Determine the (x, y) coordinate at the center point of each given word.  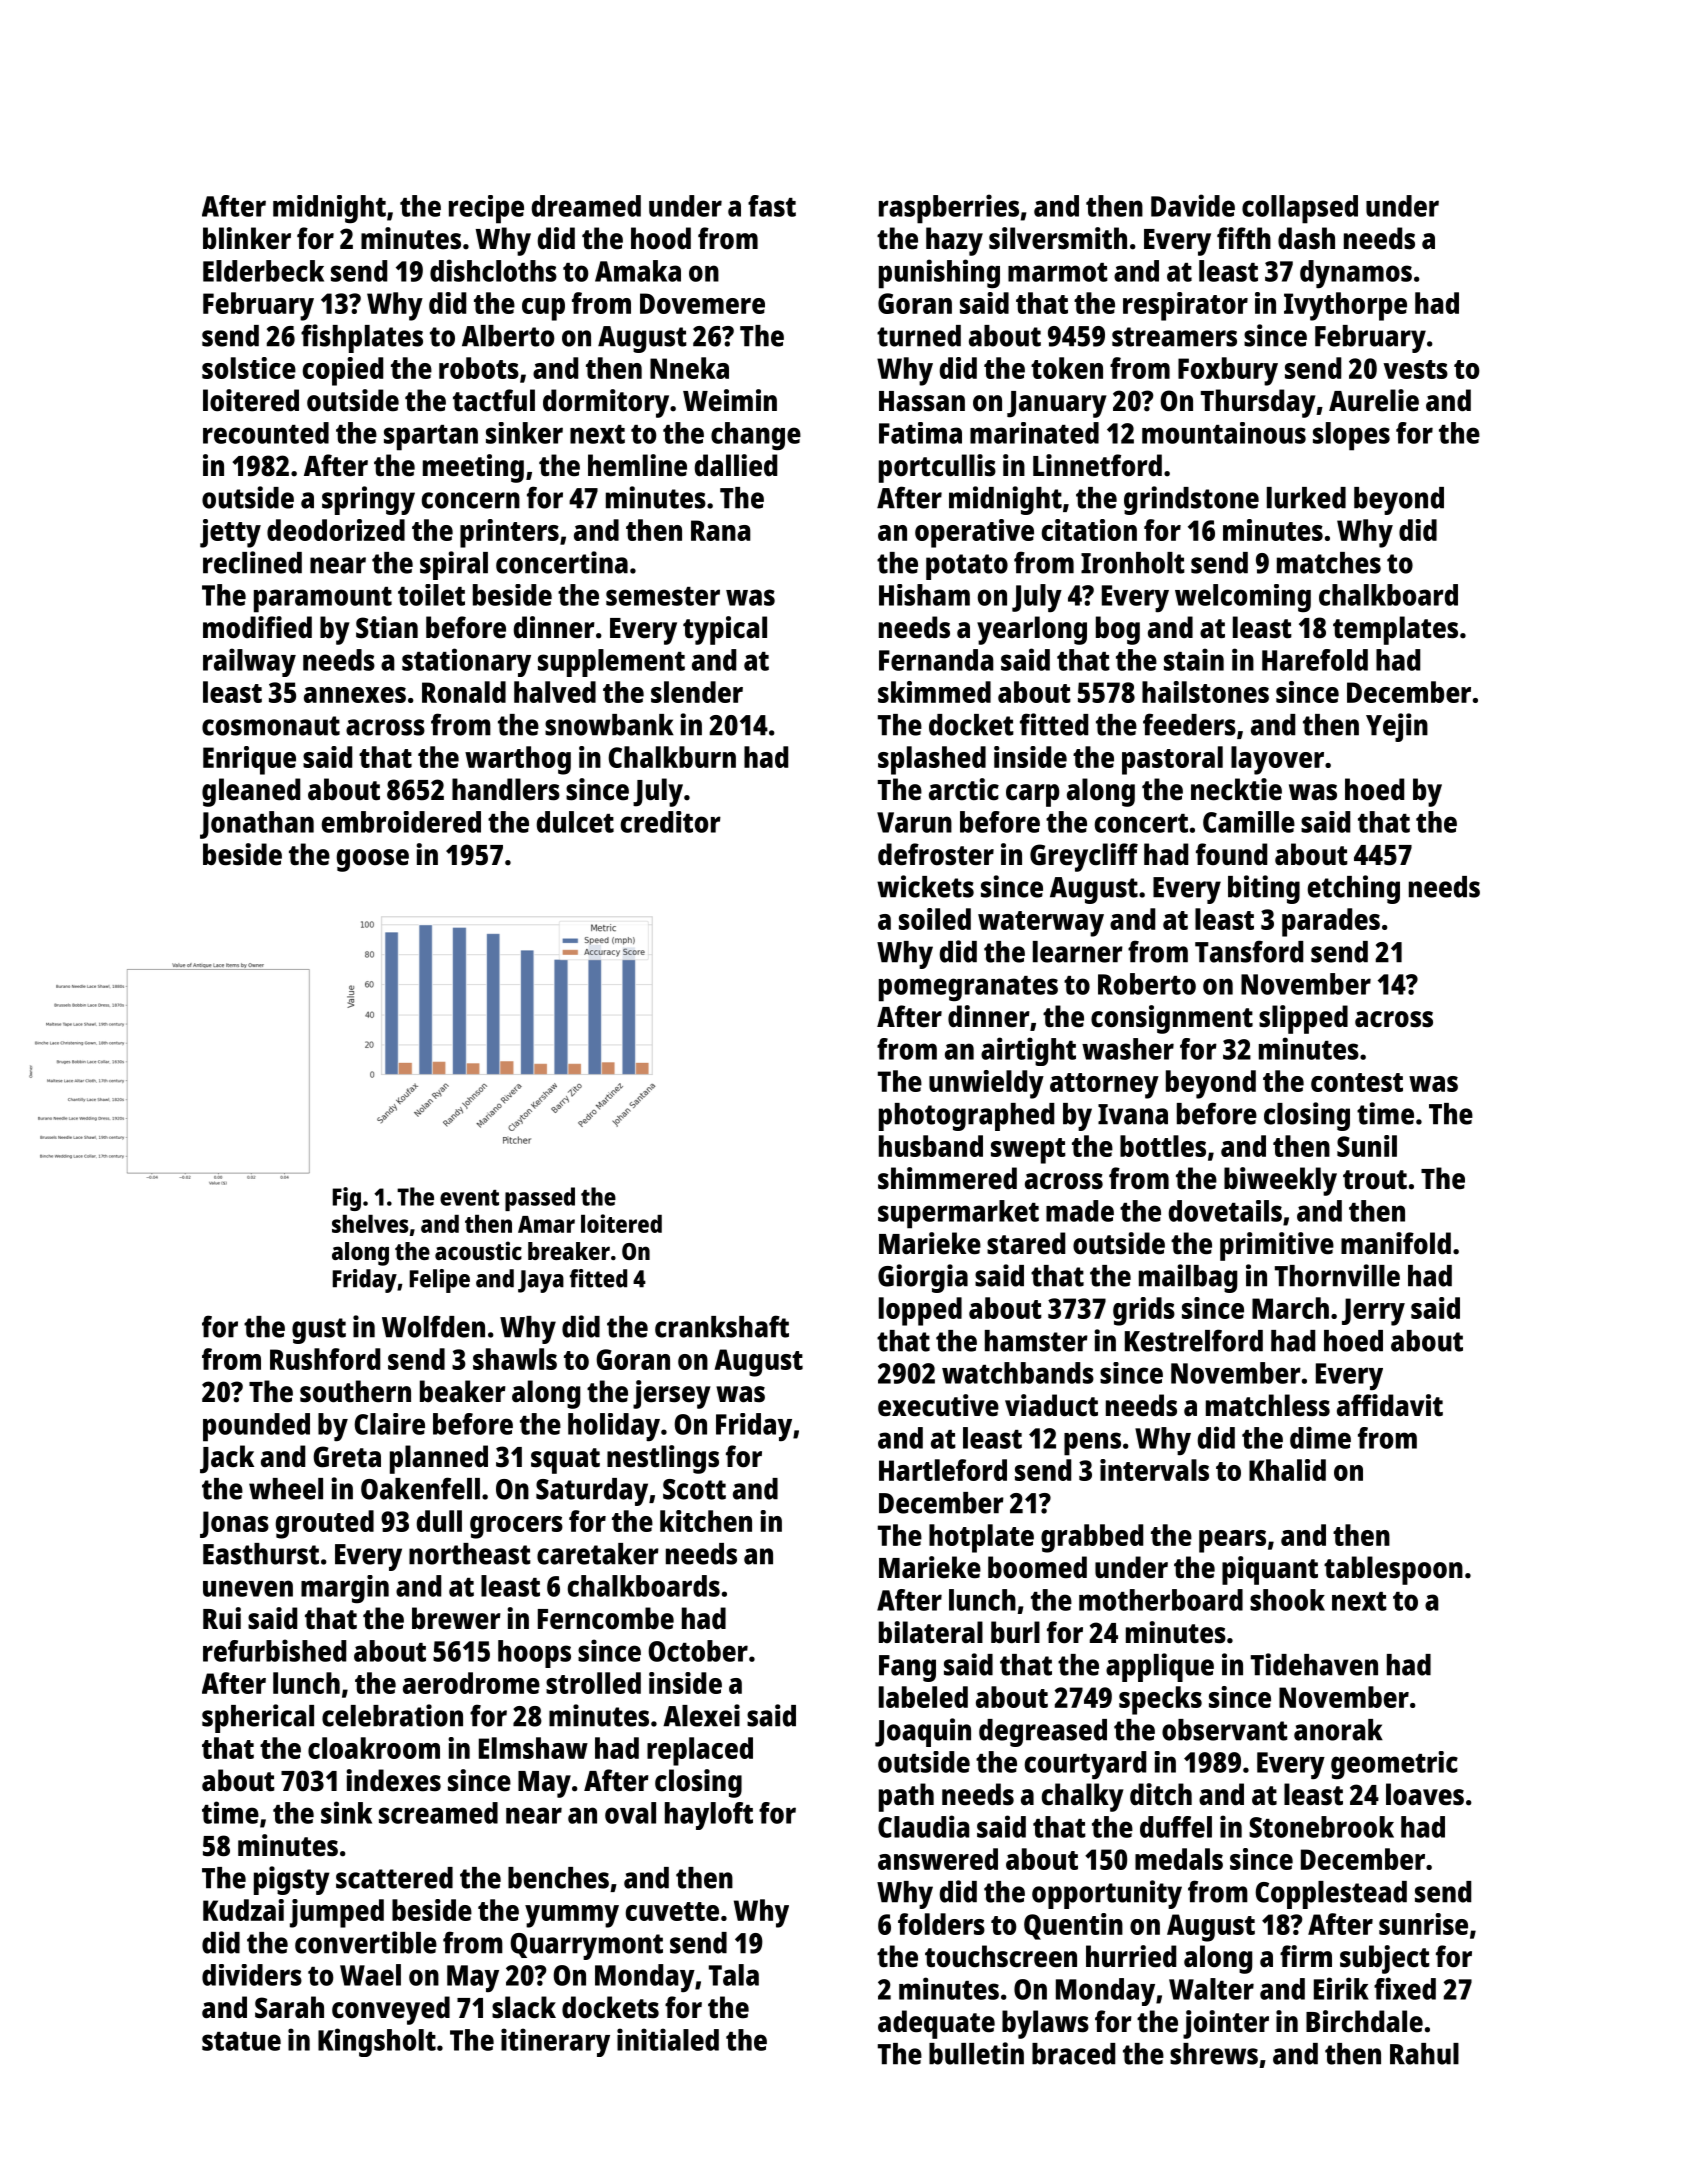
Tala (734, 1975)
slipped (1303, 1019)
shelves (370, 1224)
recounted (266, 433)
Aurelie (1374, 400)
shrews (1214, 2054)
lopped (920, 1311)
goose (372, 860)
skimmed (934, 692)
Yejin (1397, 727)
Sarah (289, 2007)
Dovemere (702, 303)
